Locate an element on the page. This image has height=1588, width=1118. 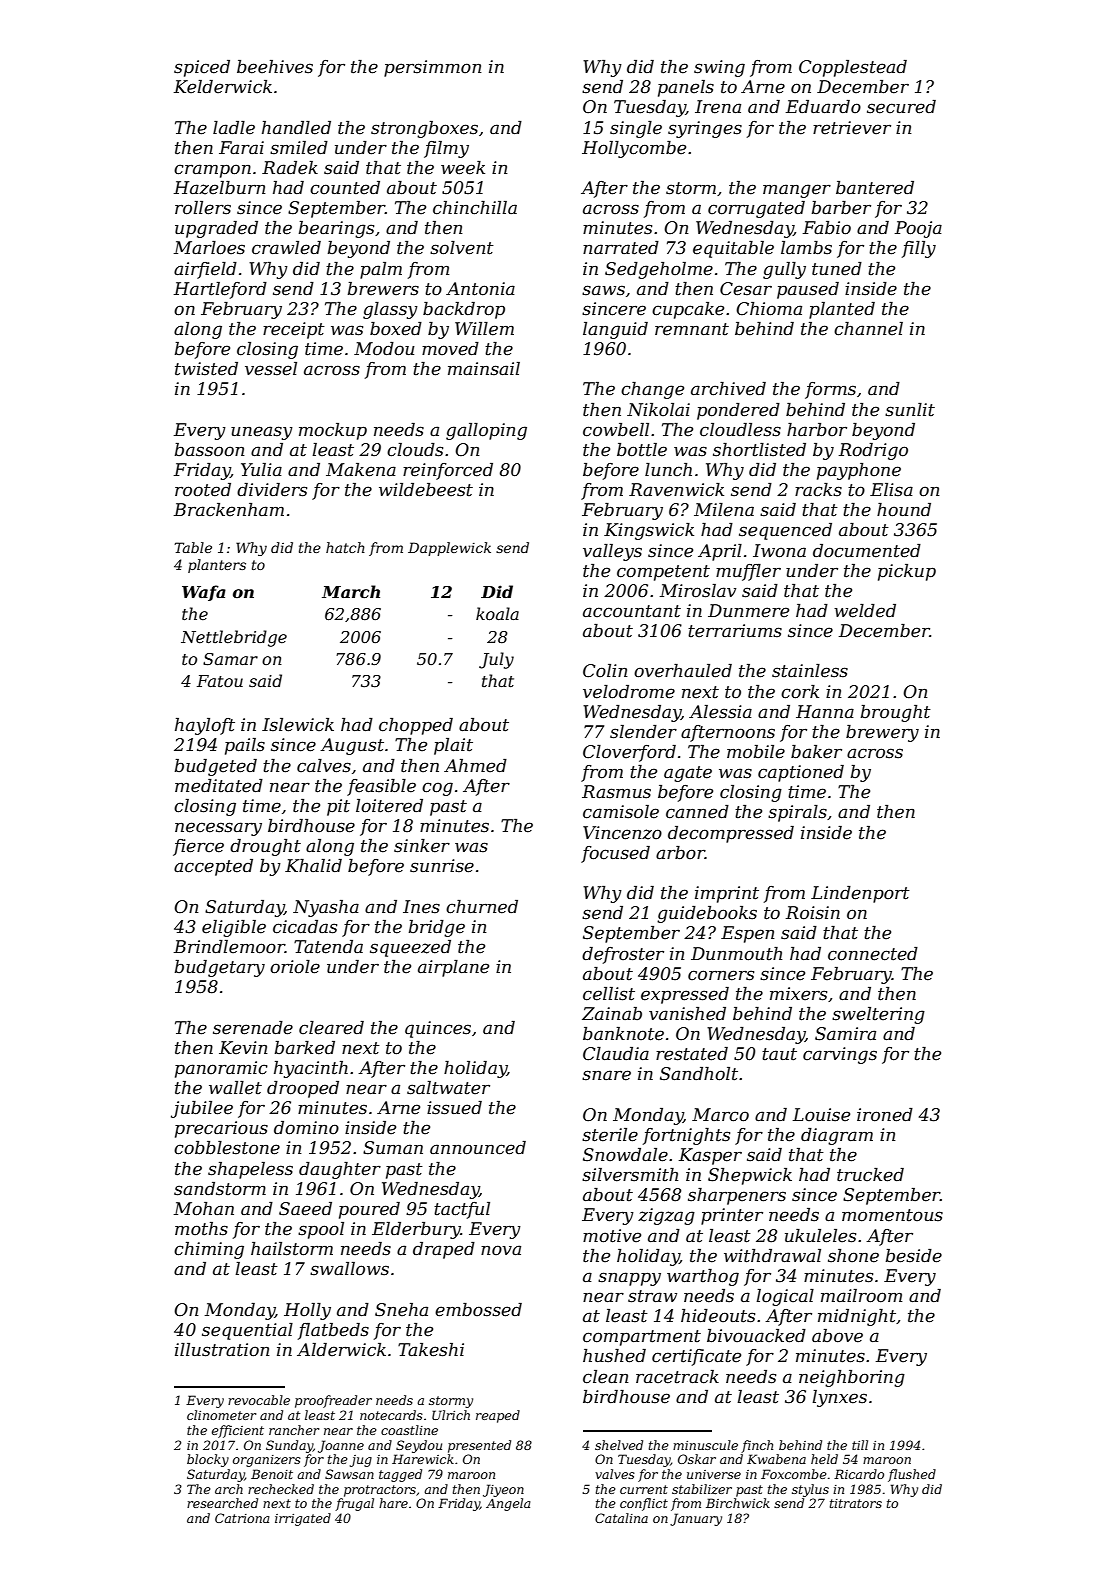
pickup is located at coordinates (907, 572).
